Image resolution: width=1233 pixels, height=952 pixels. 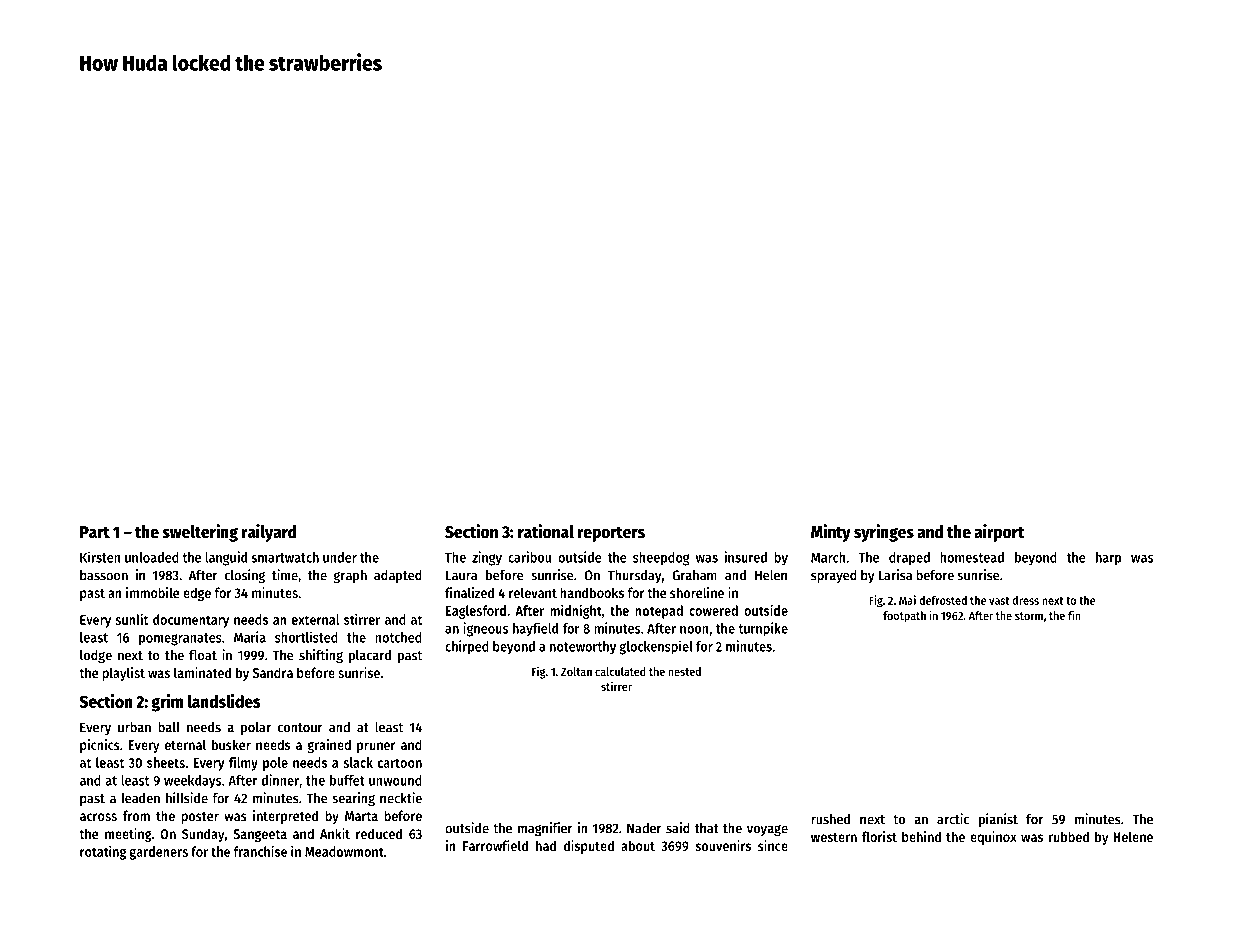 What do you see at coordinates (103, 852) in the document?
I see `rotating` at bounding box center [103, 852].
